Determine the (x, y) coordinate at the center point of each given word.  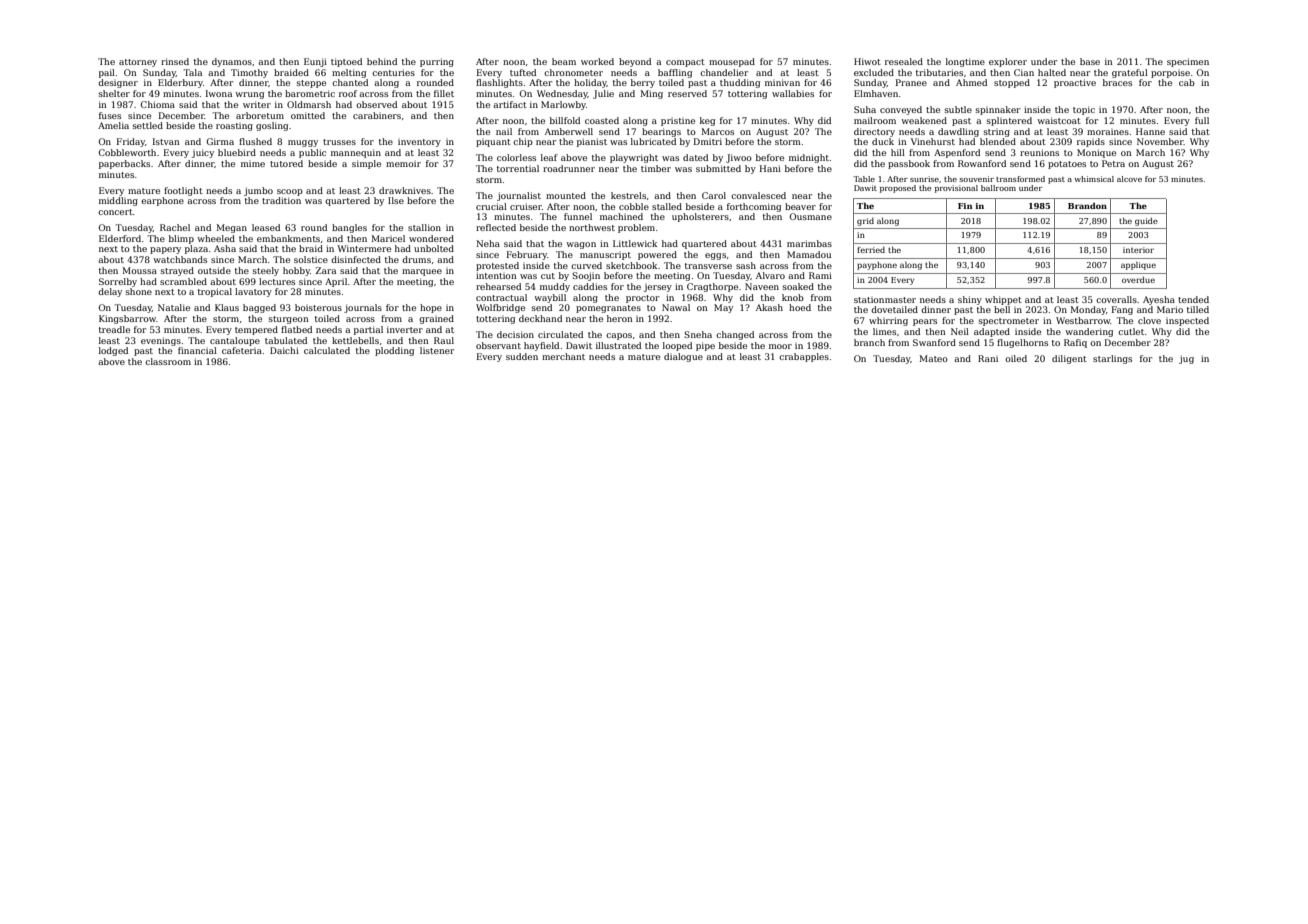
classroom (168, 361)
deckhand (540, 318)
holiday (590, 83)
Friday (131, 142)
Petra (1113, 163)
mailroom (875, 120)
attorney (138, 63)
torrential (518, 168)
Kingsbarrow (127, 319)
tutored (286, 163)
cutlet (1131, 331)
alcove (1129, 179)
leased (266, 227)
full (1202, 120)
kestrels (628, 195)
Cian (1024, 72)
